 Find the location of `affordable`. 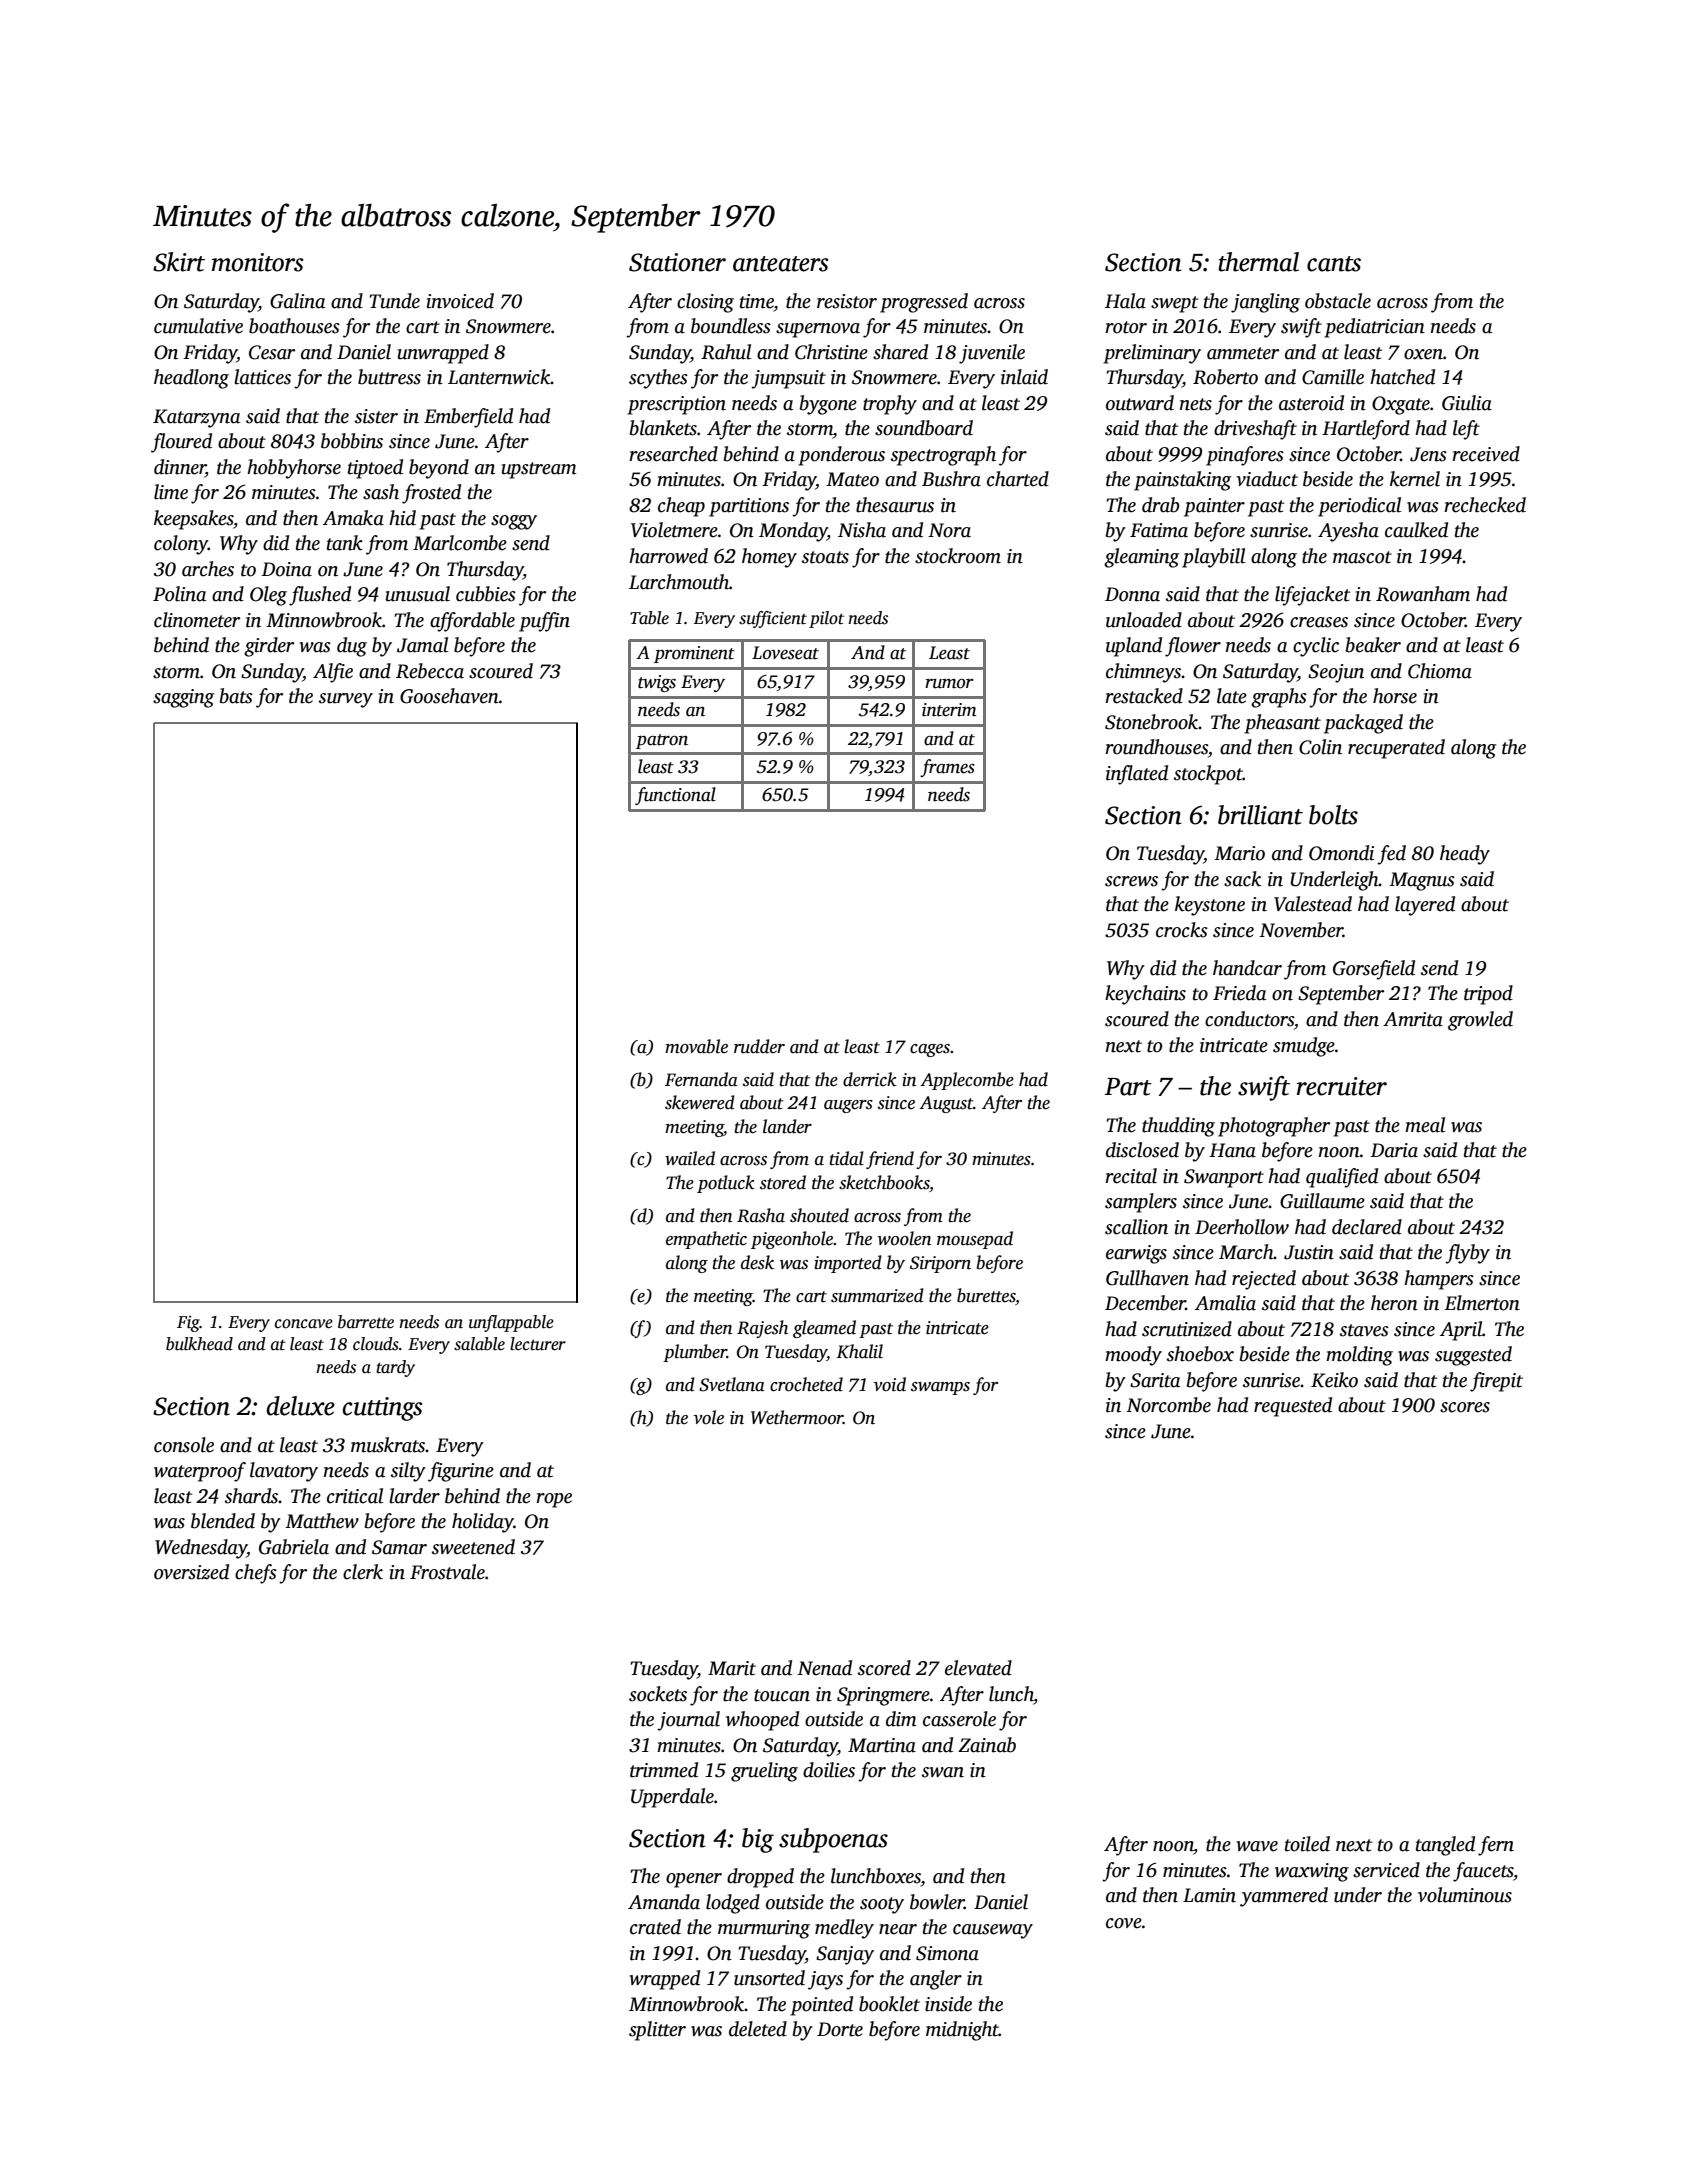

affordable is located at coordinates (472, 622).
